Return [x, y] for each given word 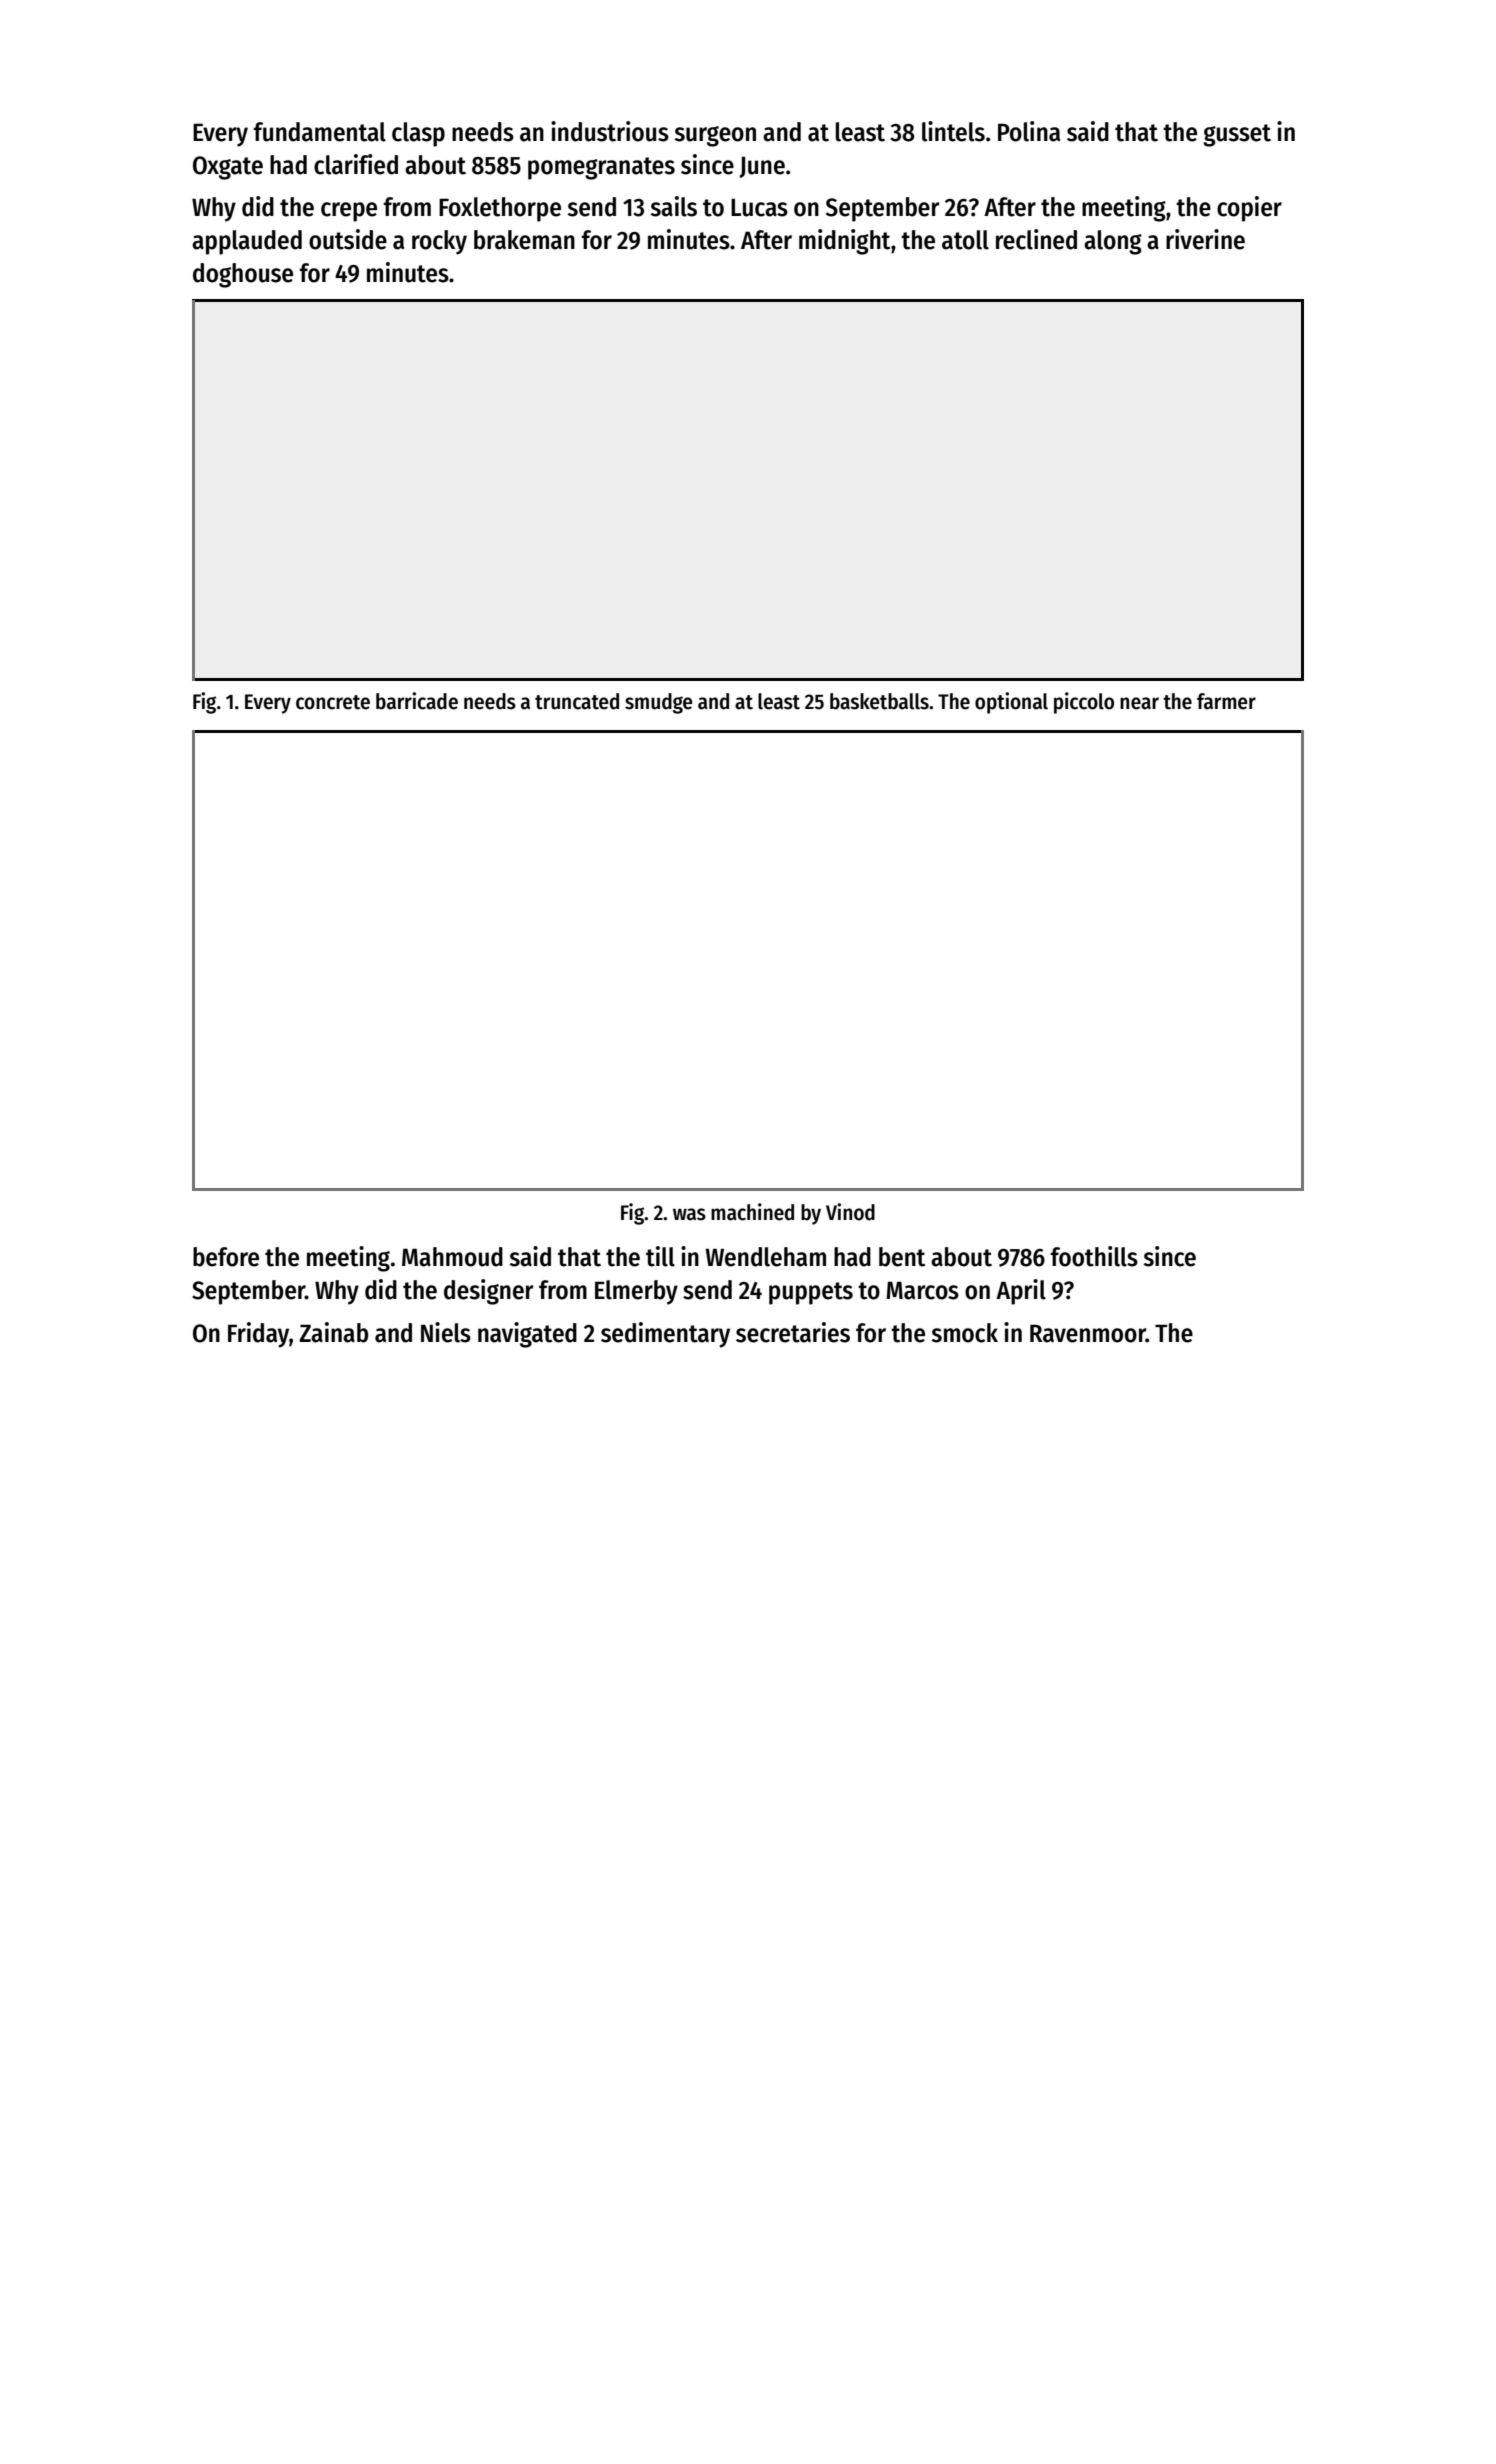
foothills [1094, 1256]
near [1139, 703]
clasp [418, 134]
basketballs [879, 701]
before [226, 1257]
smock [965, 1333]
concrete [333, 702]
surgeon [715, 136]
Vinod [850, 1212]
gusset [1237, 135]
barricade [417, 701]
